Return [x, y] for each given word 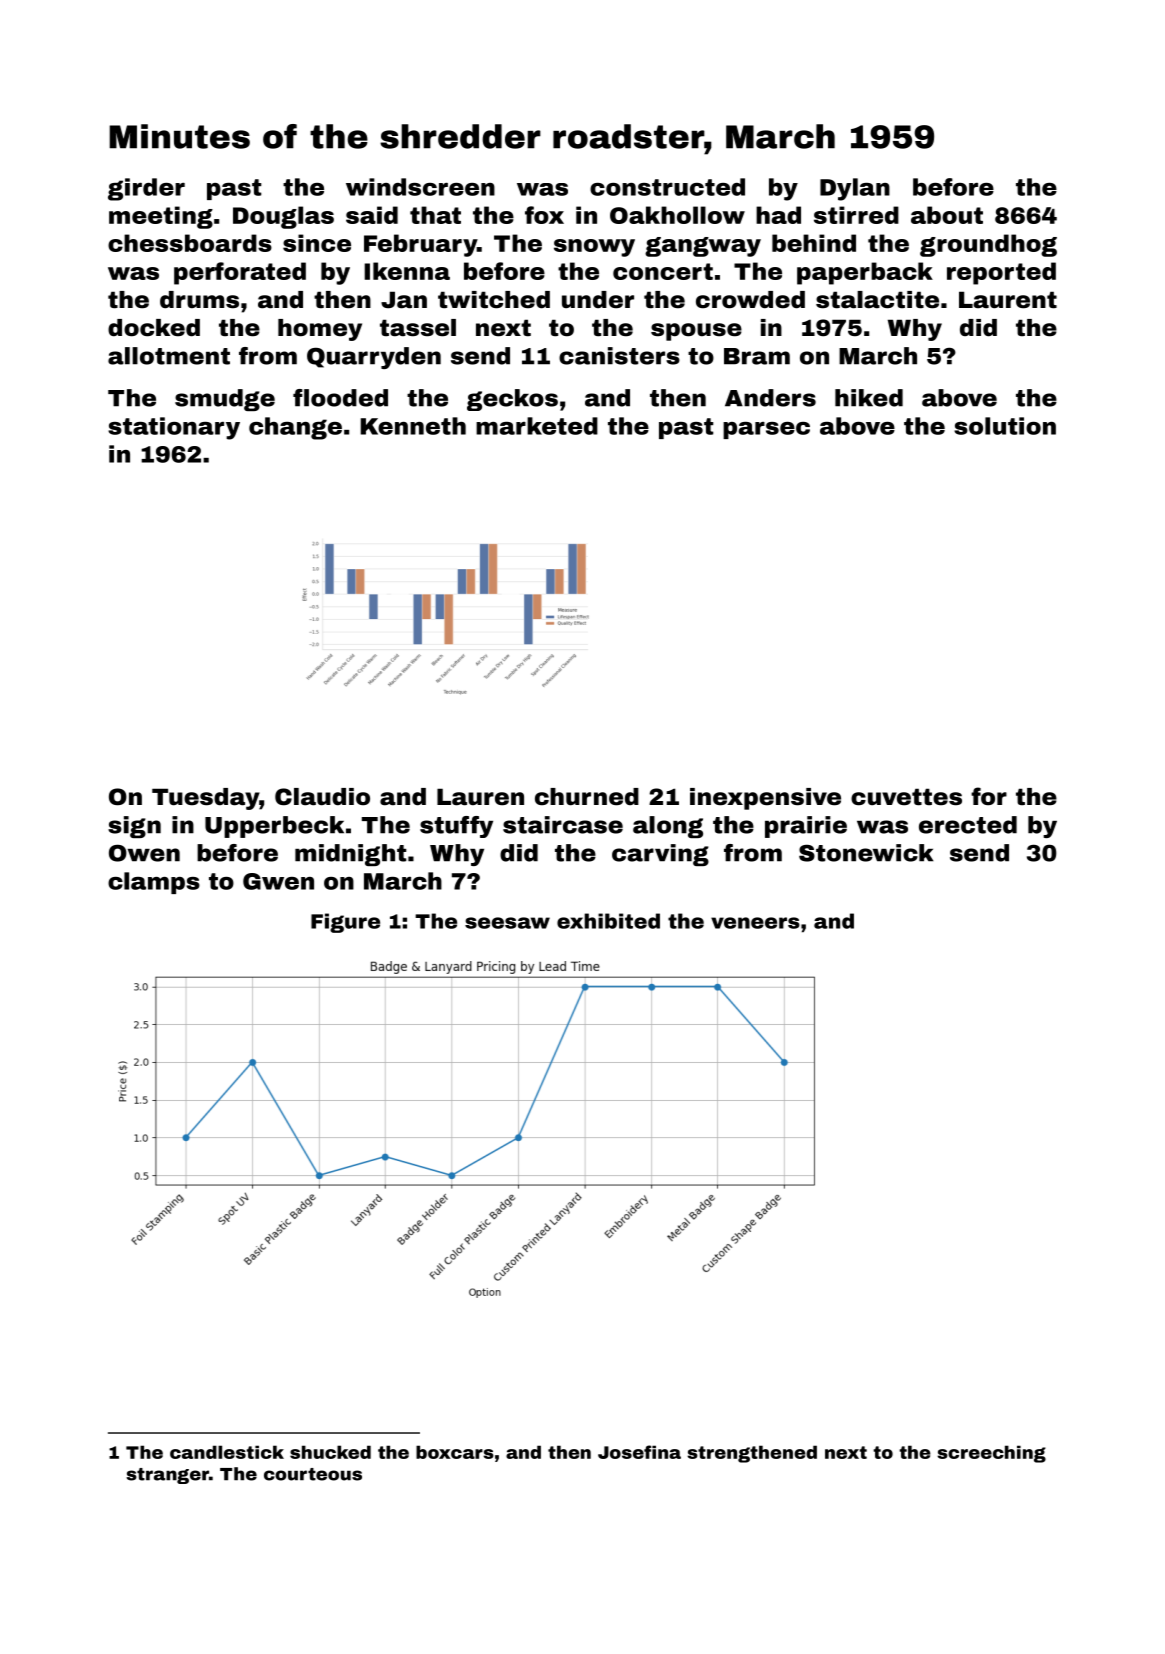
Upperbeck [274, 827]
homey [320, 330]
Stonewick [866, 853]
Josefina [639, 1452]
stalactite [877, 300]
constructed [667, 187]
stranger [167, 1476]
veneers [755, 923]
